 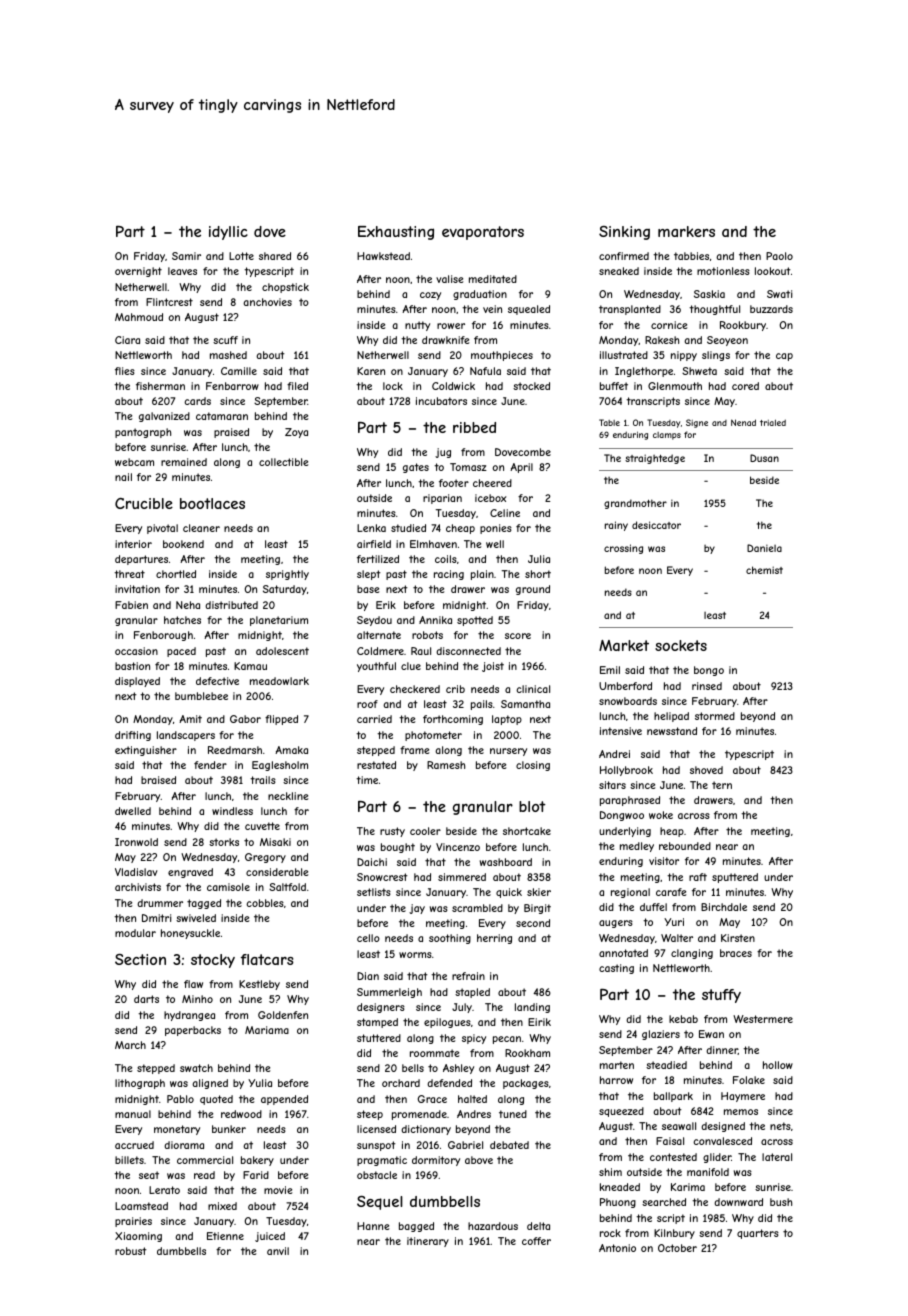 What do you see at coordinates (539, 1022) in the screenshot?
I see `Eirik` at bounding box center [539, 1022].
